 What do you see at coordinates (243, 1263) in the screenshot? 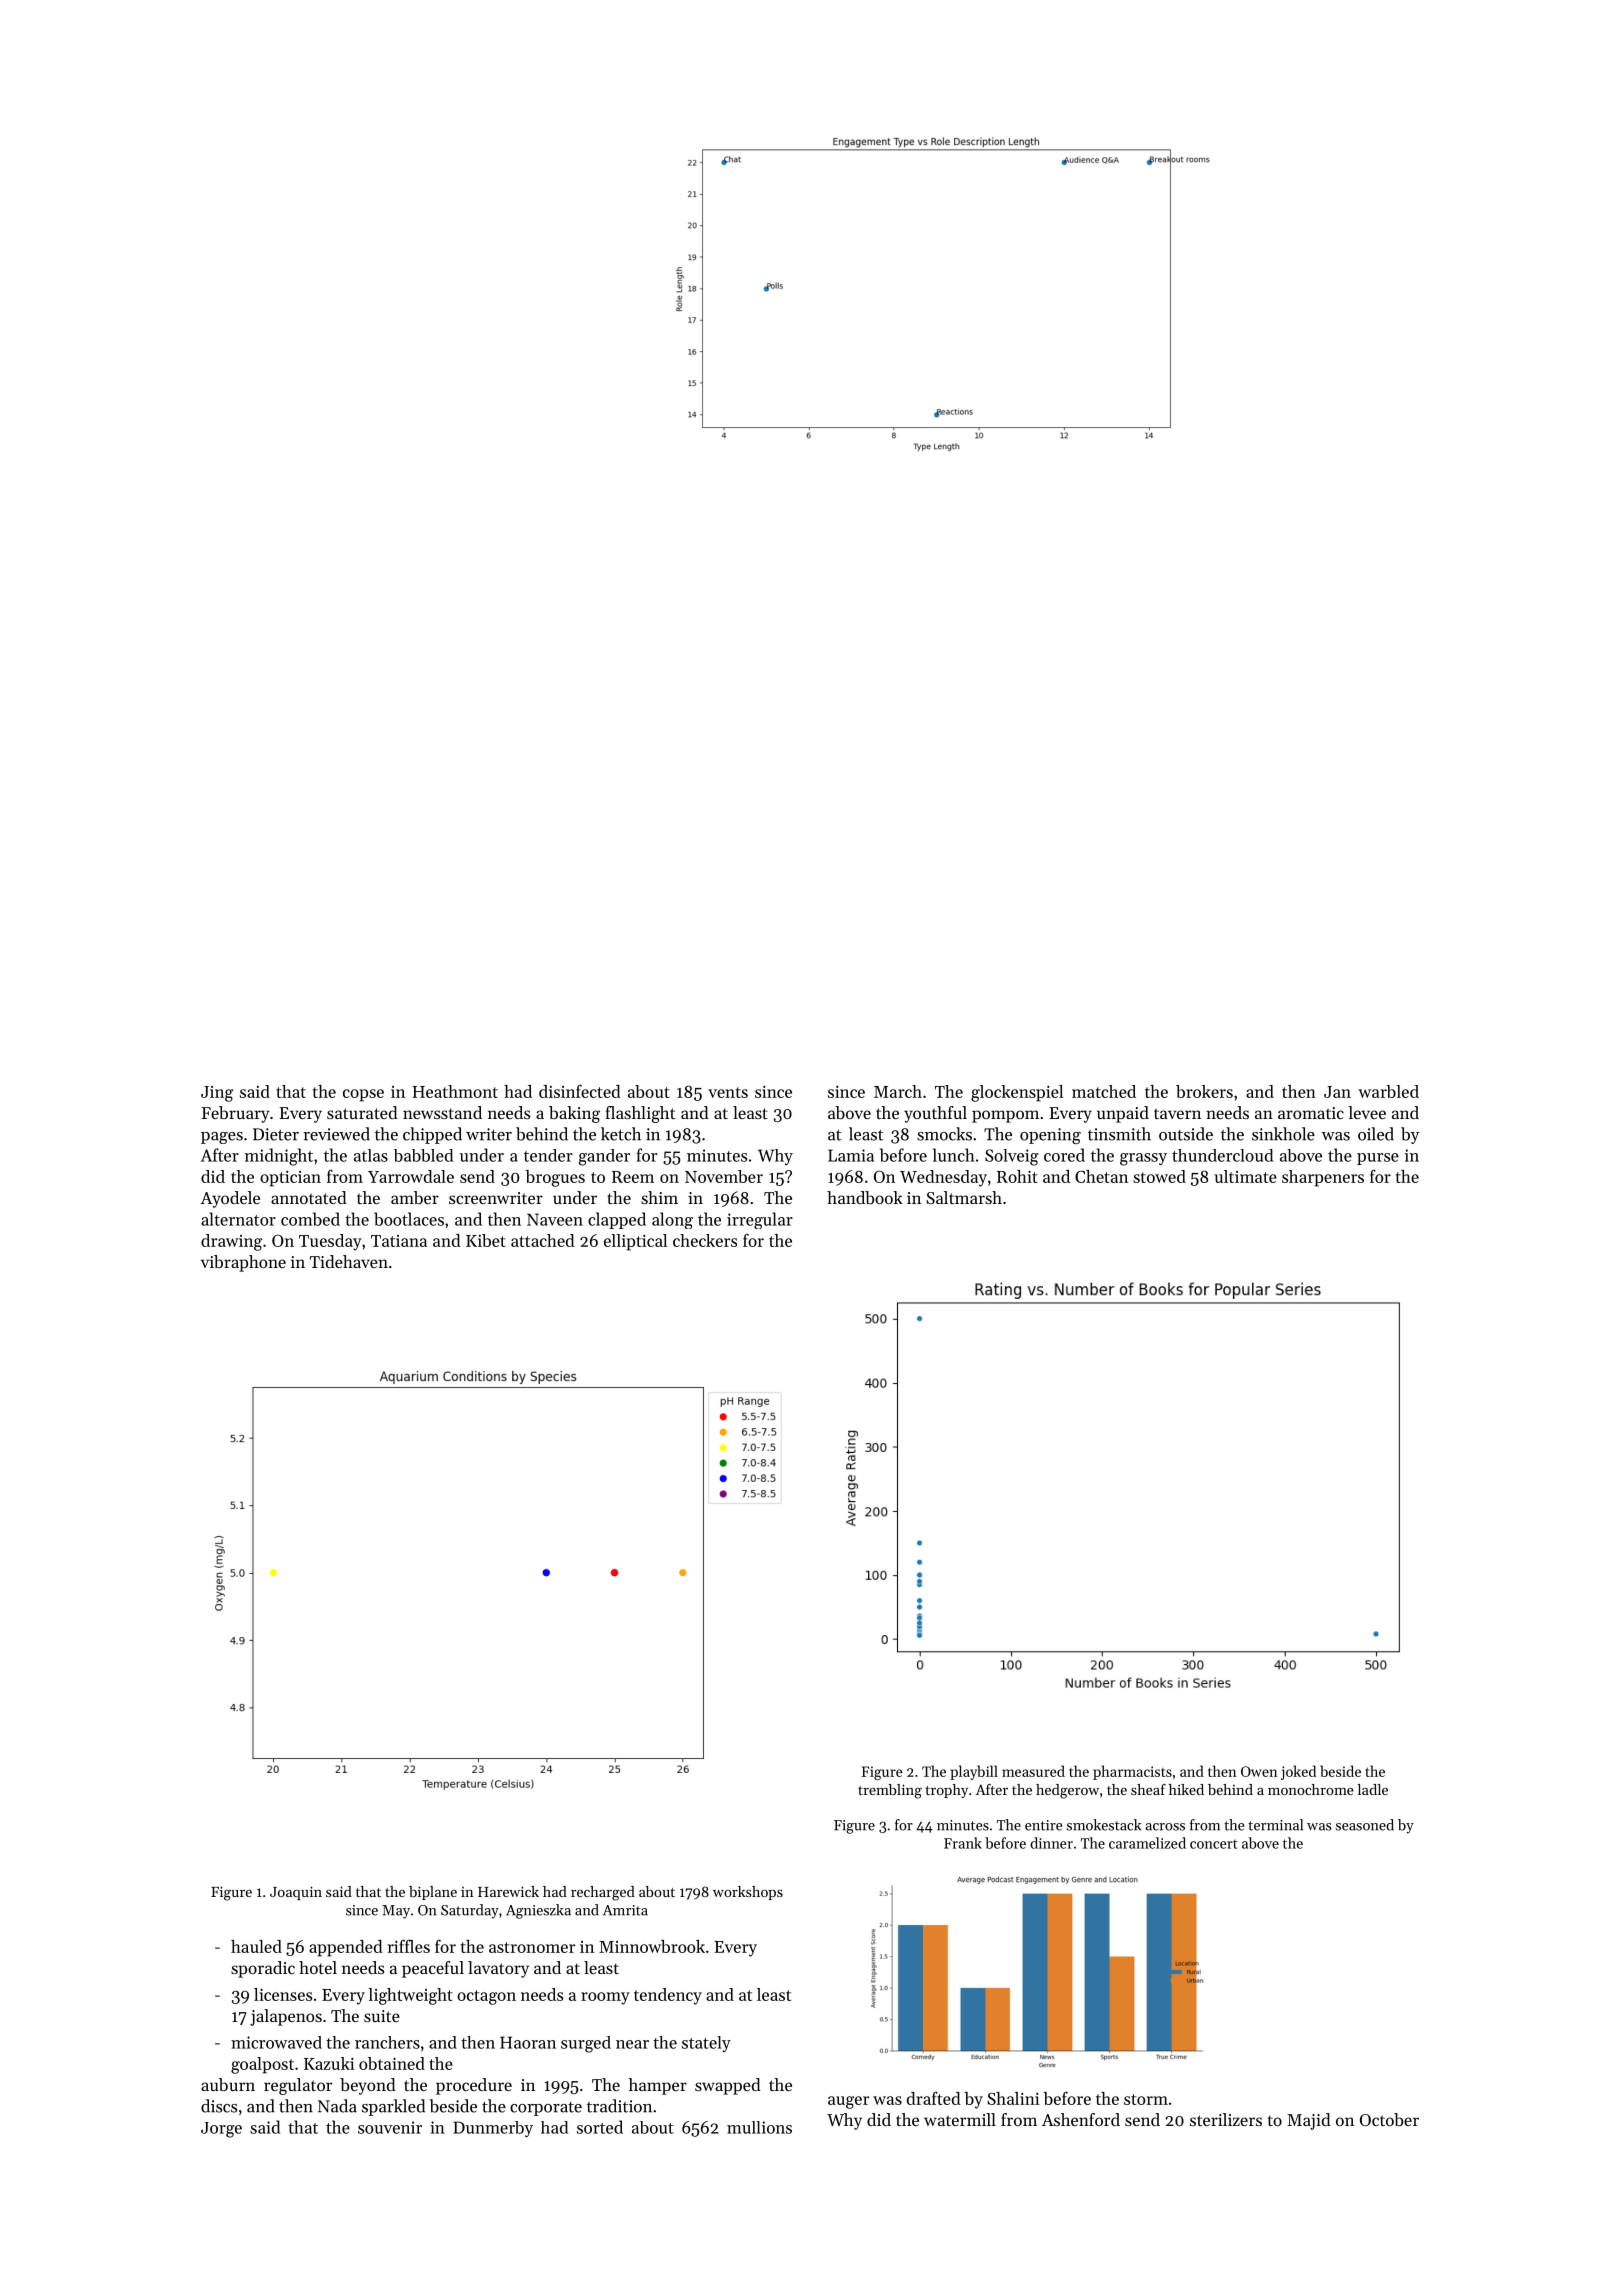
I see `vibraphone` at bounding box center [243, 1263].
